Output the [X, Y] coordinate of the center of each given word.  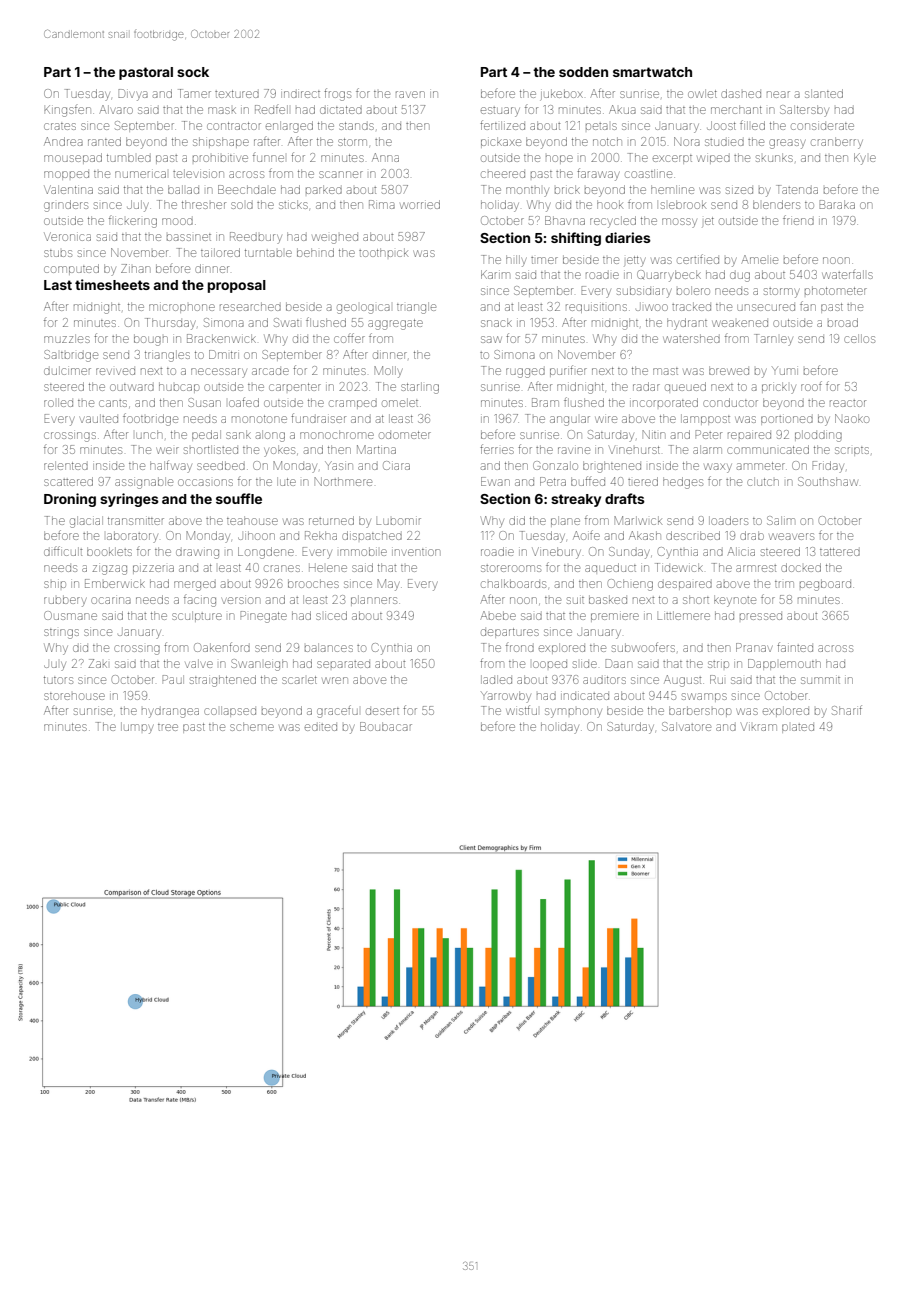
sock [193, 72]
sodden [583, 72]
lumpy [137, 728]
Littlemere [684, 615]
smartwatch [652, 72]
